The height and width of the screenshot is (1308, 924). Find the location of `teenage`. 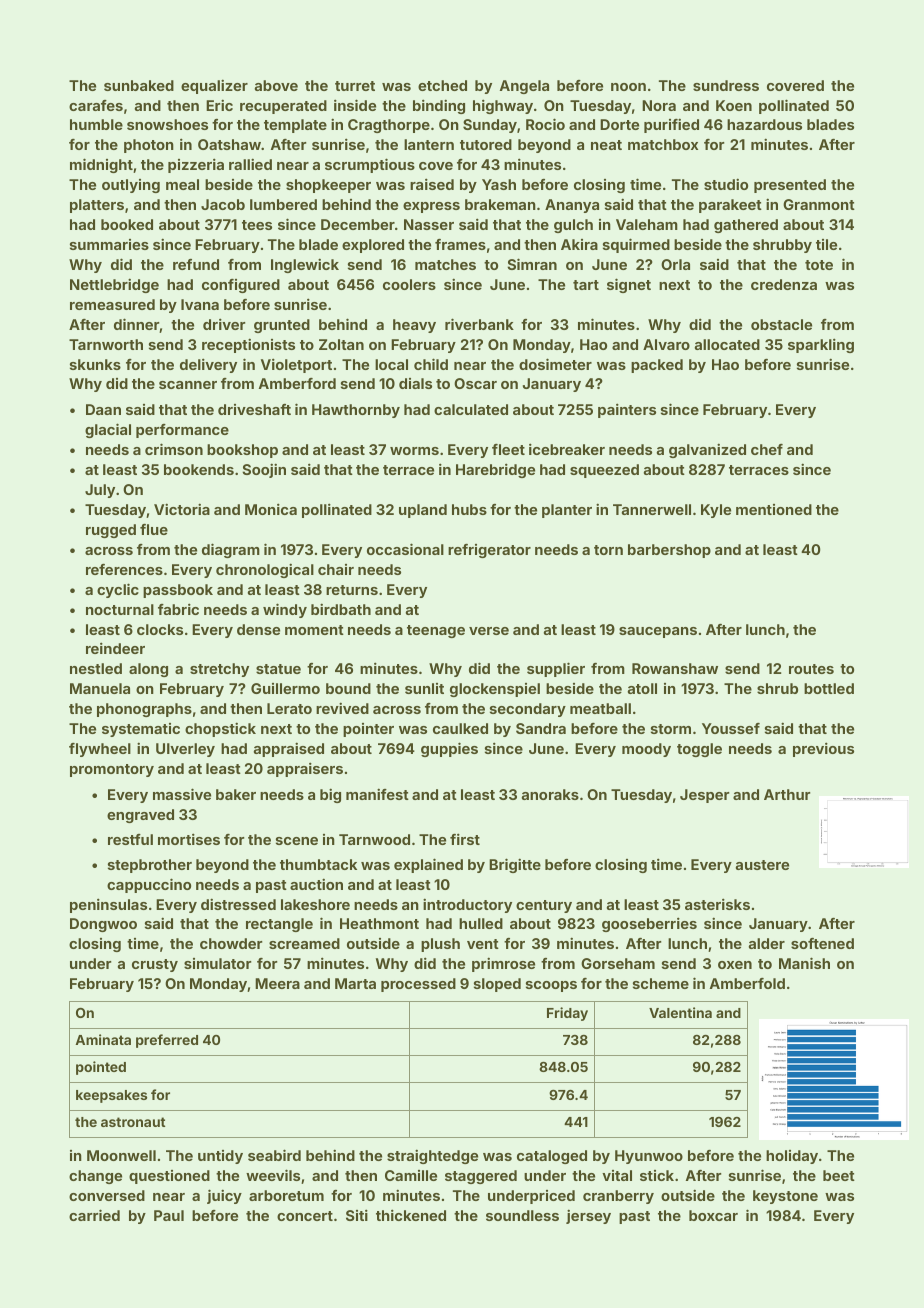

teenage is located at coordinates (436, 631).
